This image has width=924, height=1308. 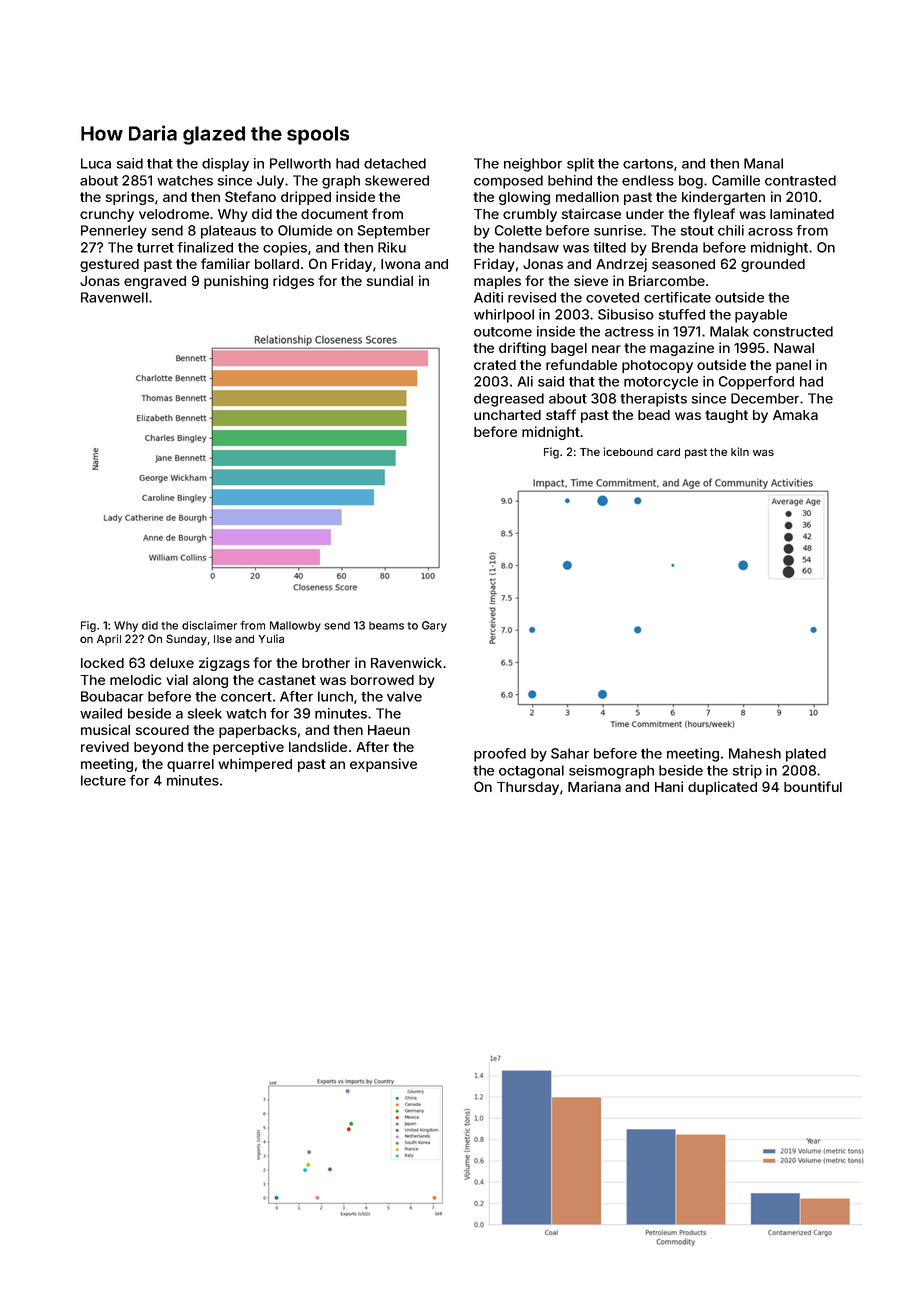 I want to click on Malak, so click(x=729, y=331).
